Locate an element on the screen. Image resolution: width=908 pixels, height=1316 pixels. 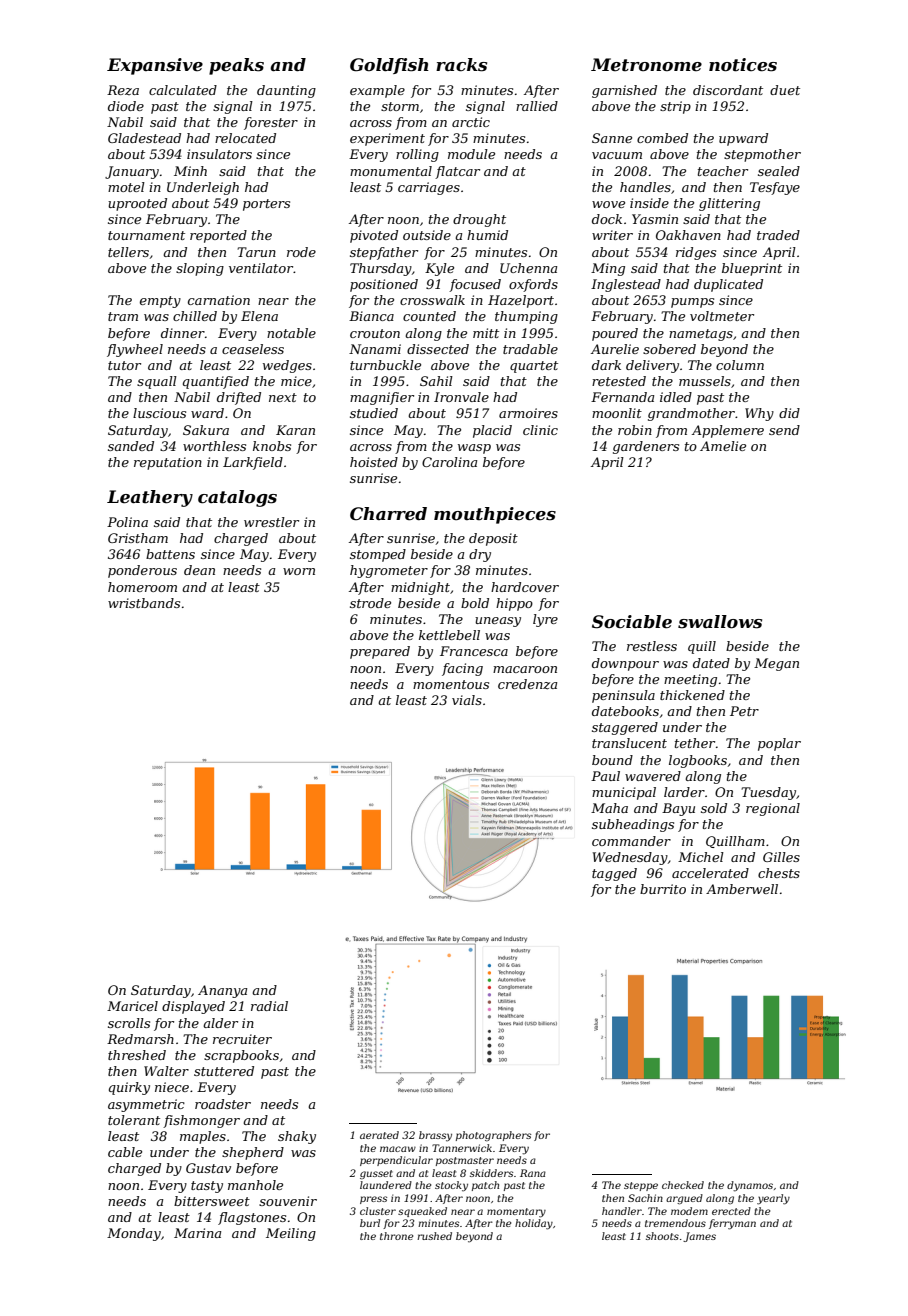
wristbands is located at coordinates (144, 603).
